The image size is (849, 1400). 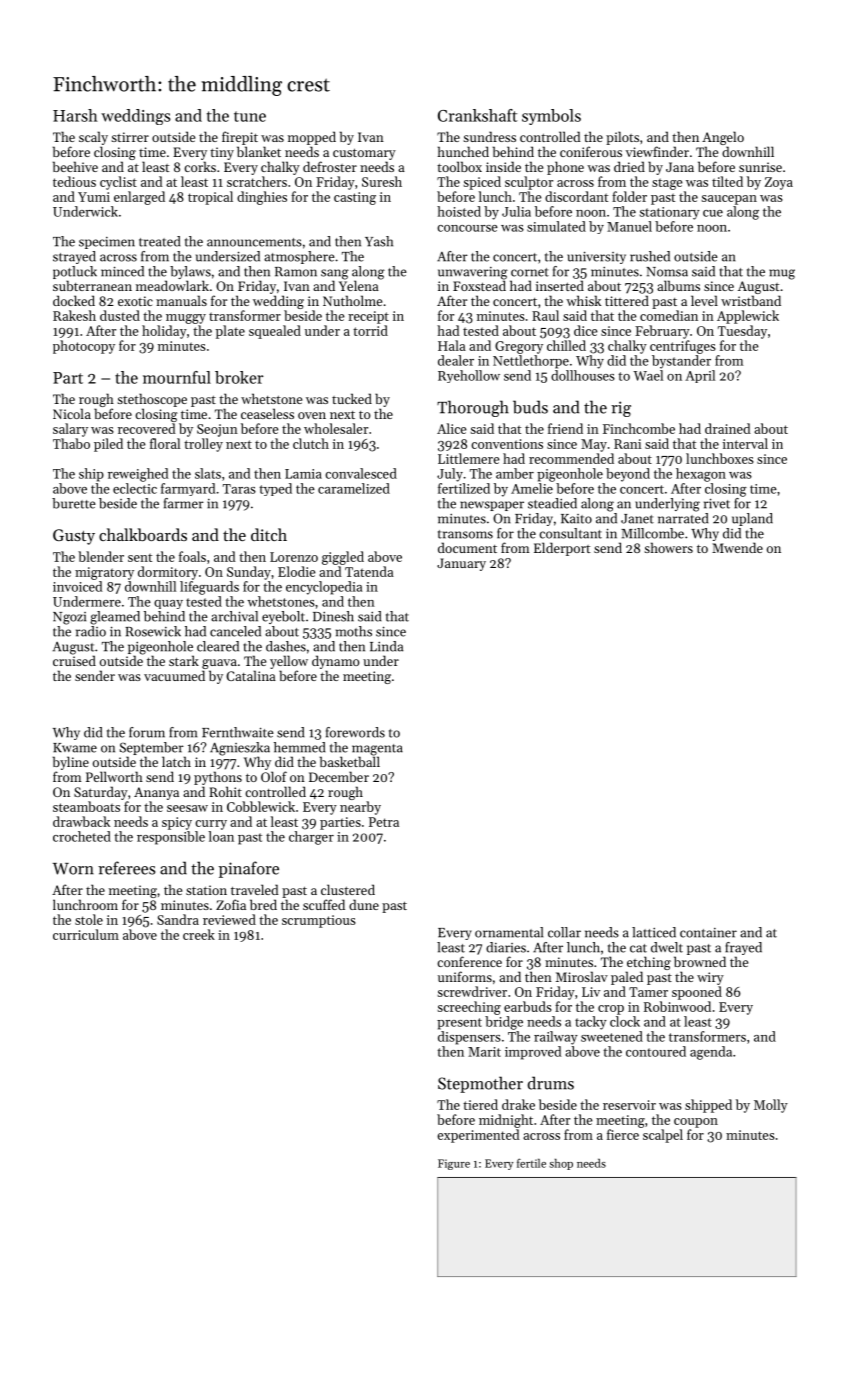 What do you see at coordinates (130, 137) in the image?
I see `stirrer` at bounding box center [130, 137].
